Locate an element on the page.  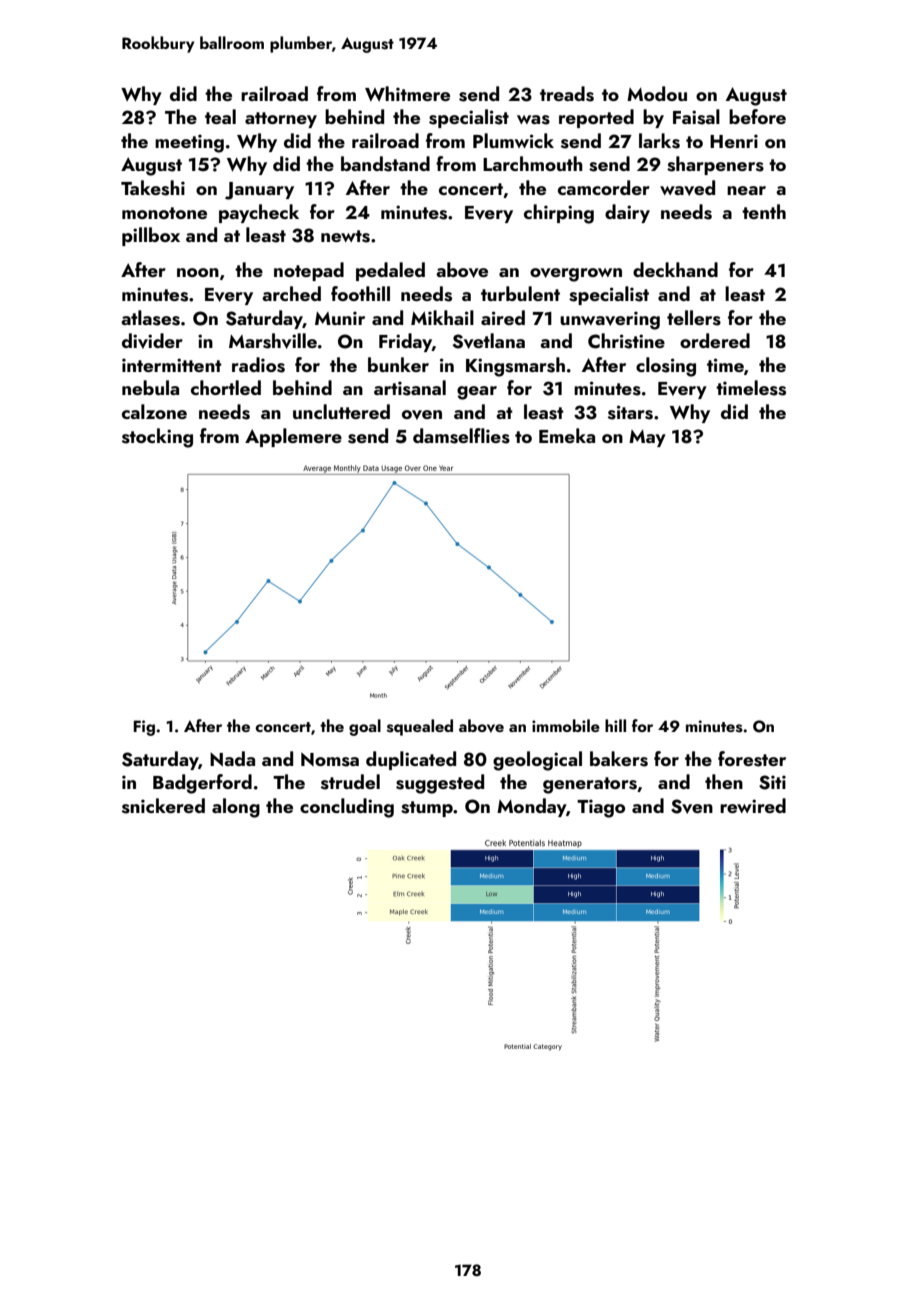
damselflies is located at coordinates (461, 436).
